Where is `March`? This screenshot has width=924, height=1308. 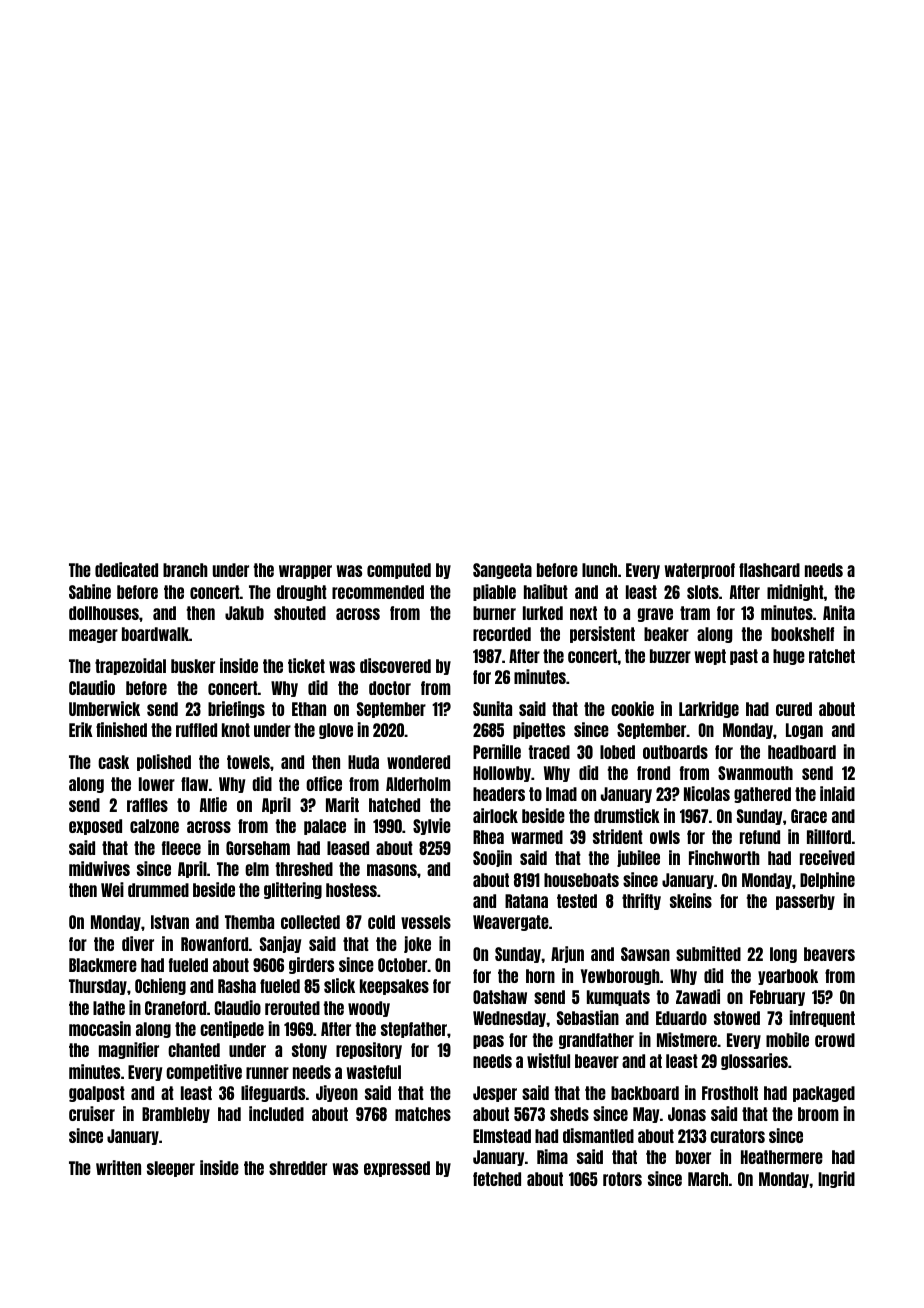
March is located at coordinates (708, 1179).
